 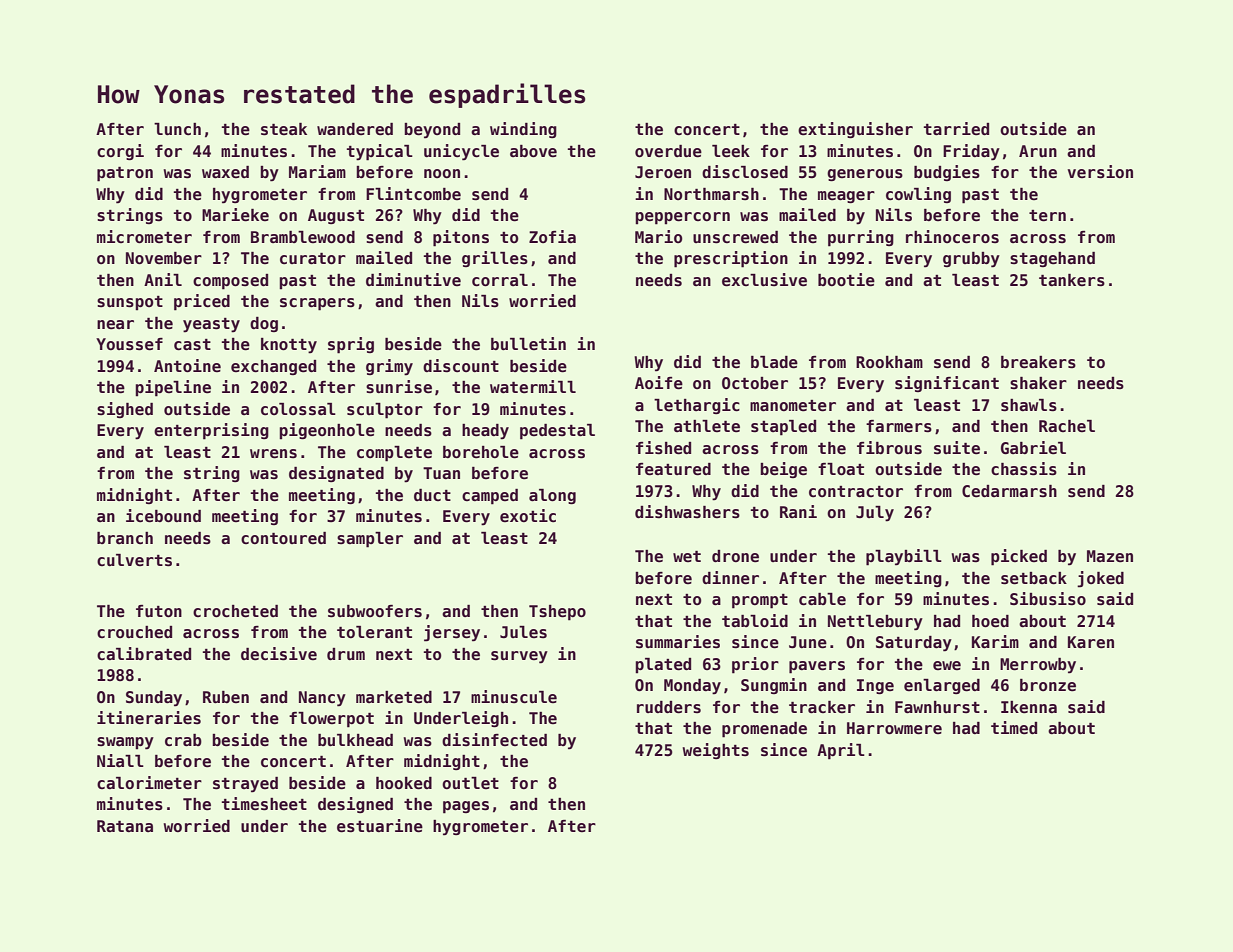 What do you see at coordinates (461, 238) in the image?
I see `pitons` at bounding box center [461, 238].
